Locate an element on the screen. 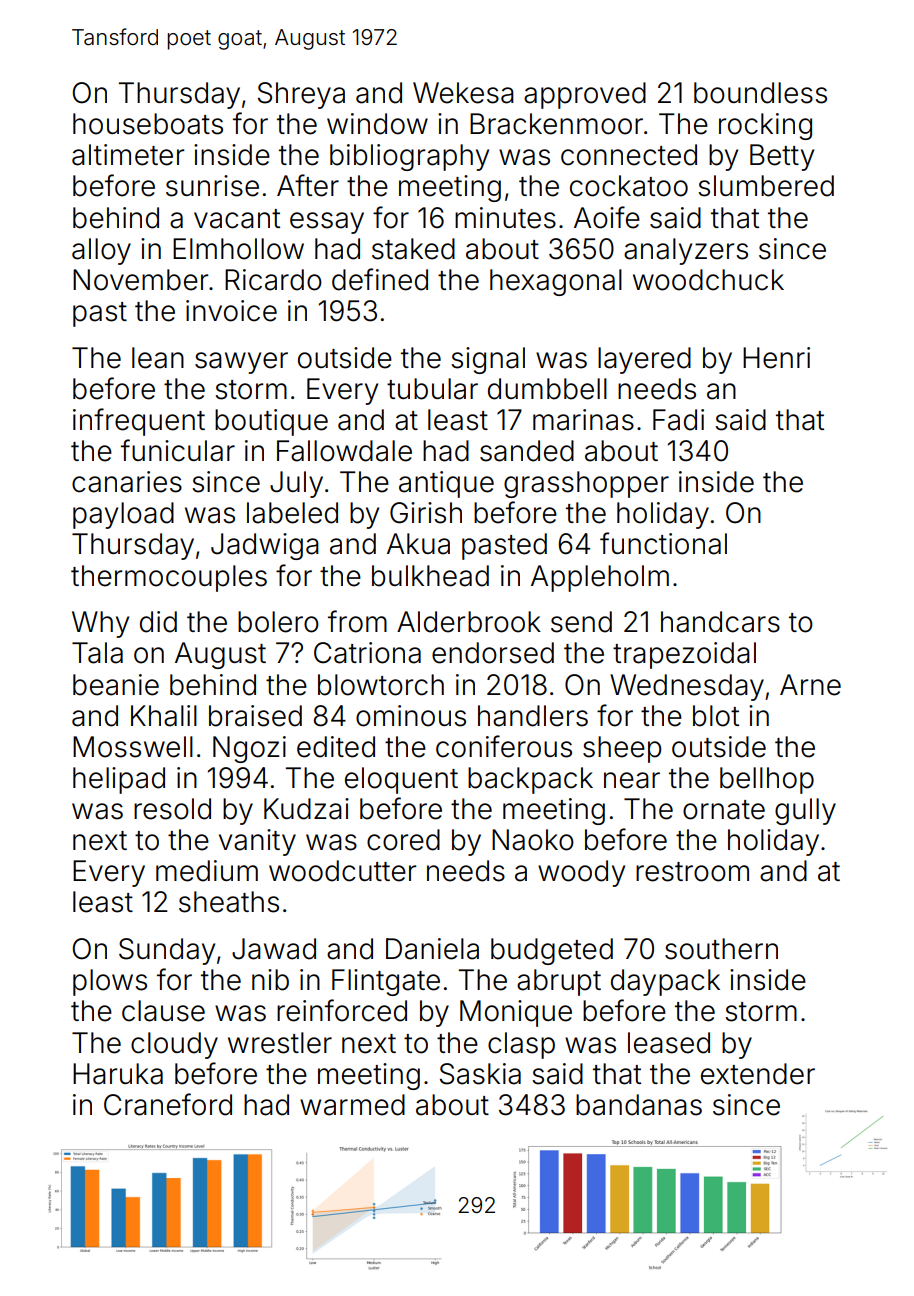  near is located at coordinates (632, 780).
